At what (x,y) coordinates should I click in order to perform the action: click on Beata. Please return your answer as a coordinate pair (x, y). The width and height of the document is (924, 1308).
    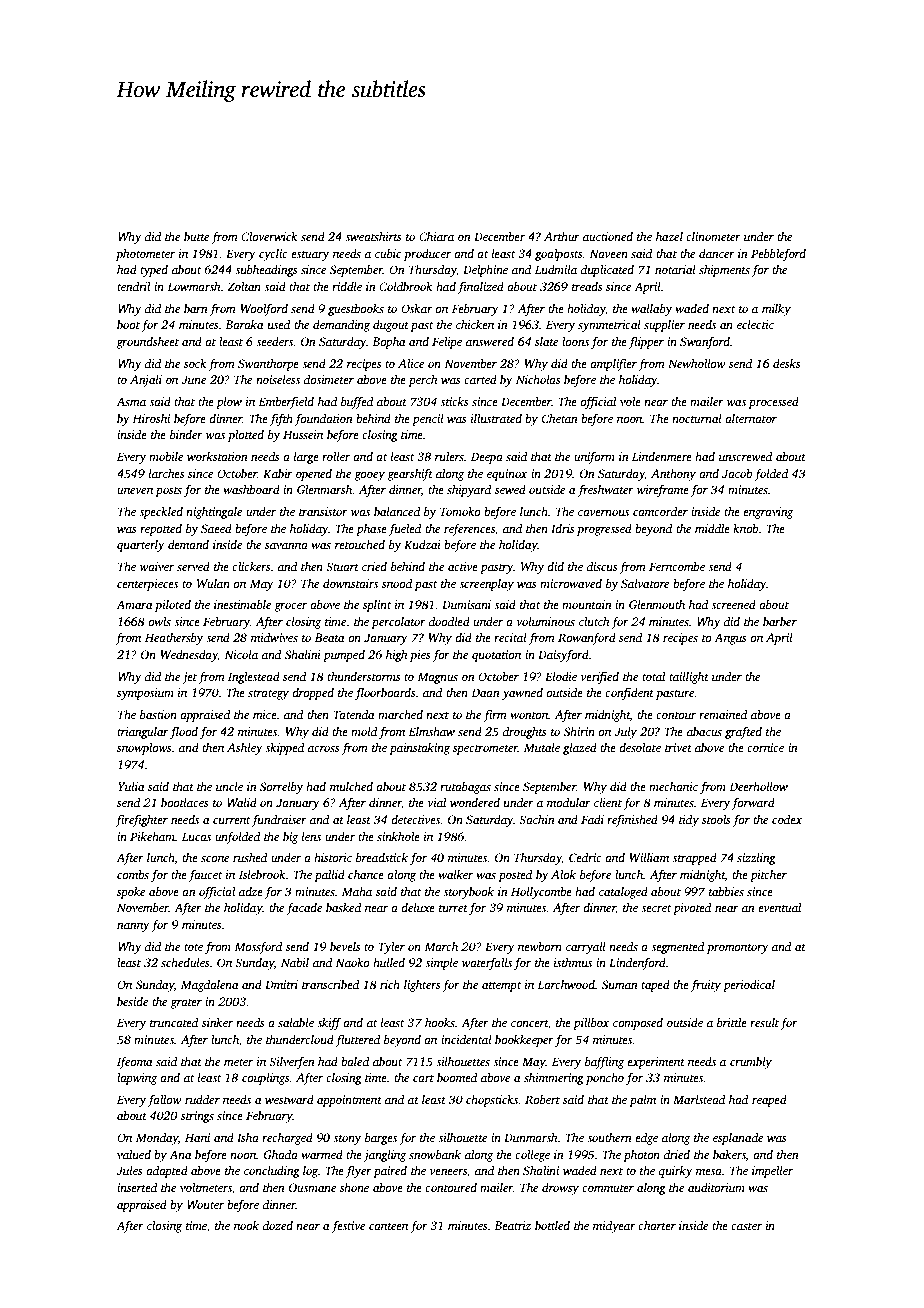
    Looking at the image, I should click on (329, 637).
